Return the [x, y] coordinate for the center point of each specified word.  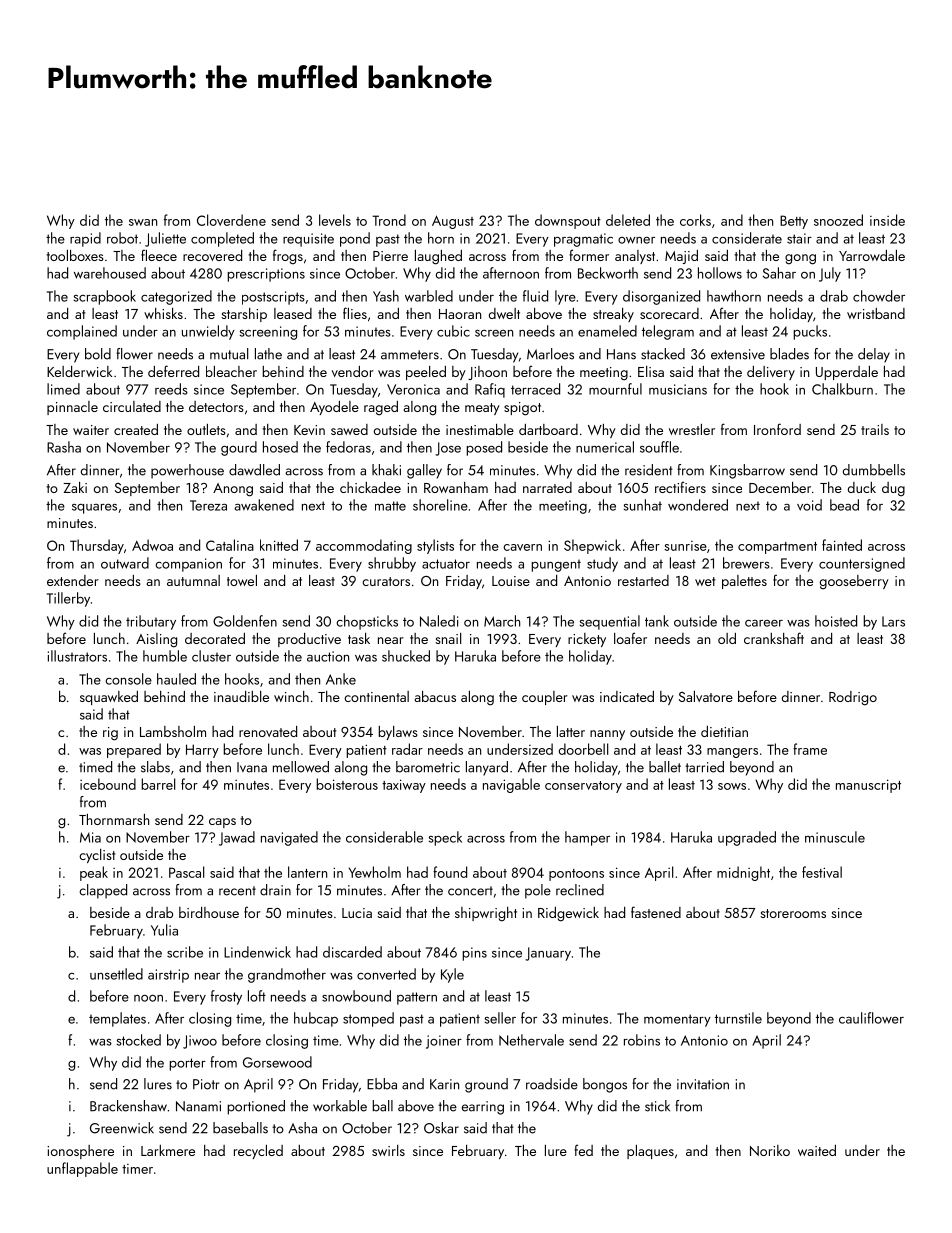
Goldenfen [245, 621]
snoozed [838, 220]
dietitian [724, 731]
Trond [389, 220]
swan [143, 222]
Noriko [770, 1150]
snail [448, 638]
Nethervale [531, 1040]
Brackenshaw [128, 1106]
